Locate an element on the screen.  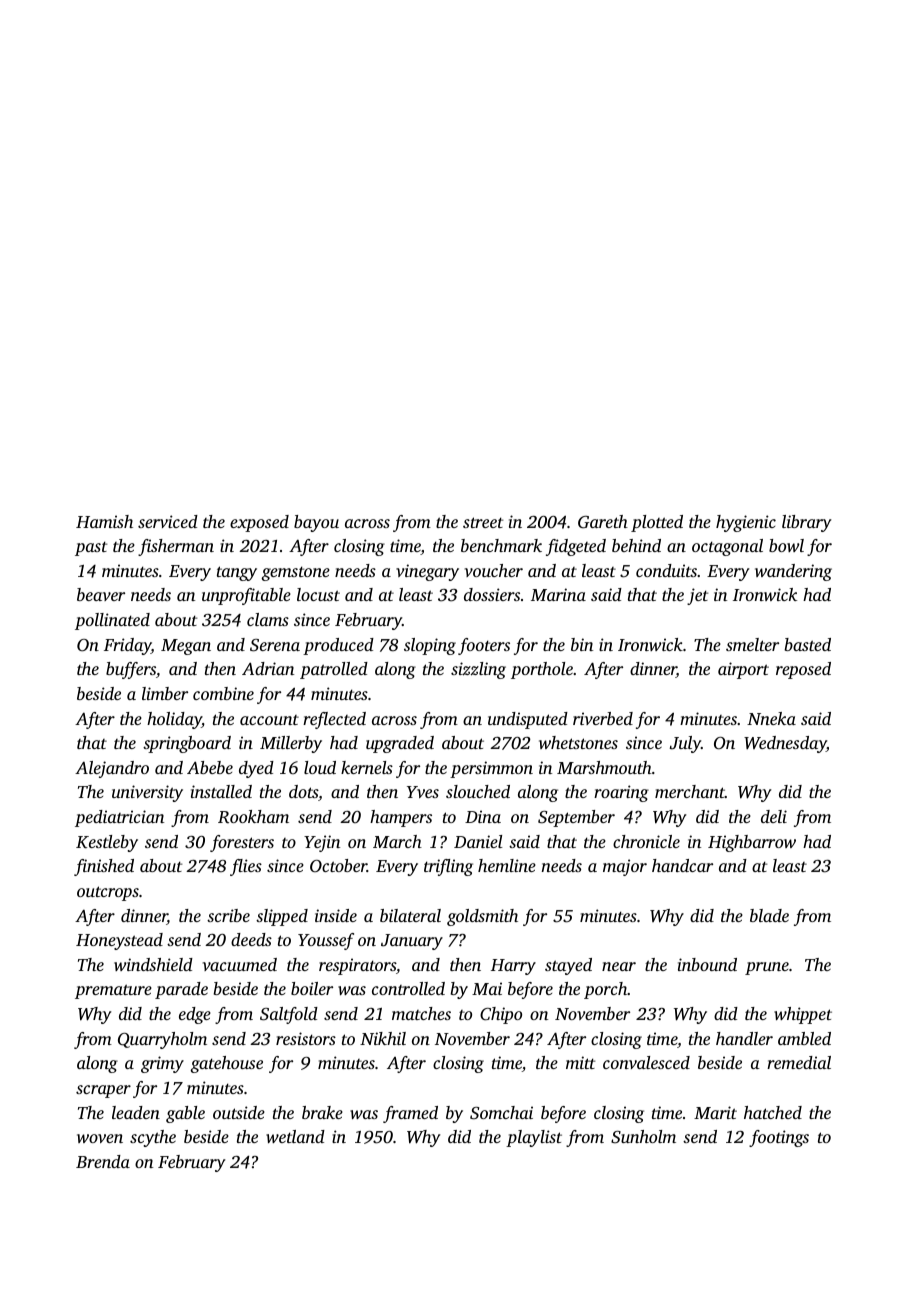
boiler is located at coordinates (312, 988).
